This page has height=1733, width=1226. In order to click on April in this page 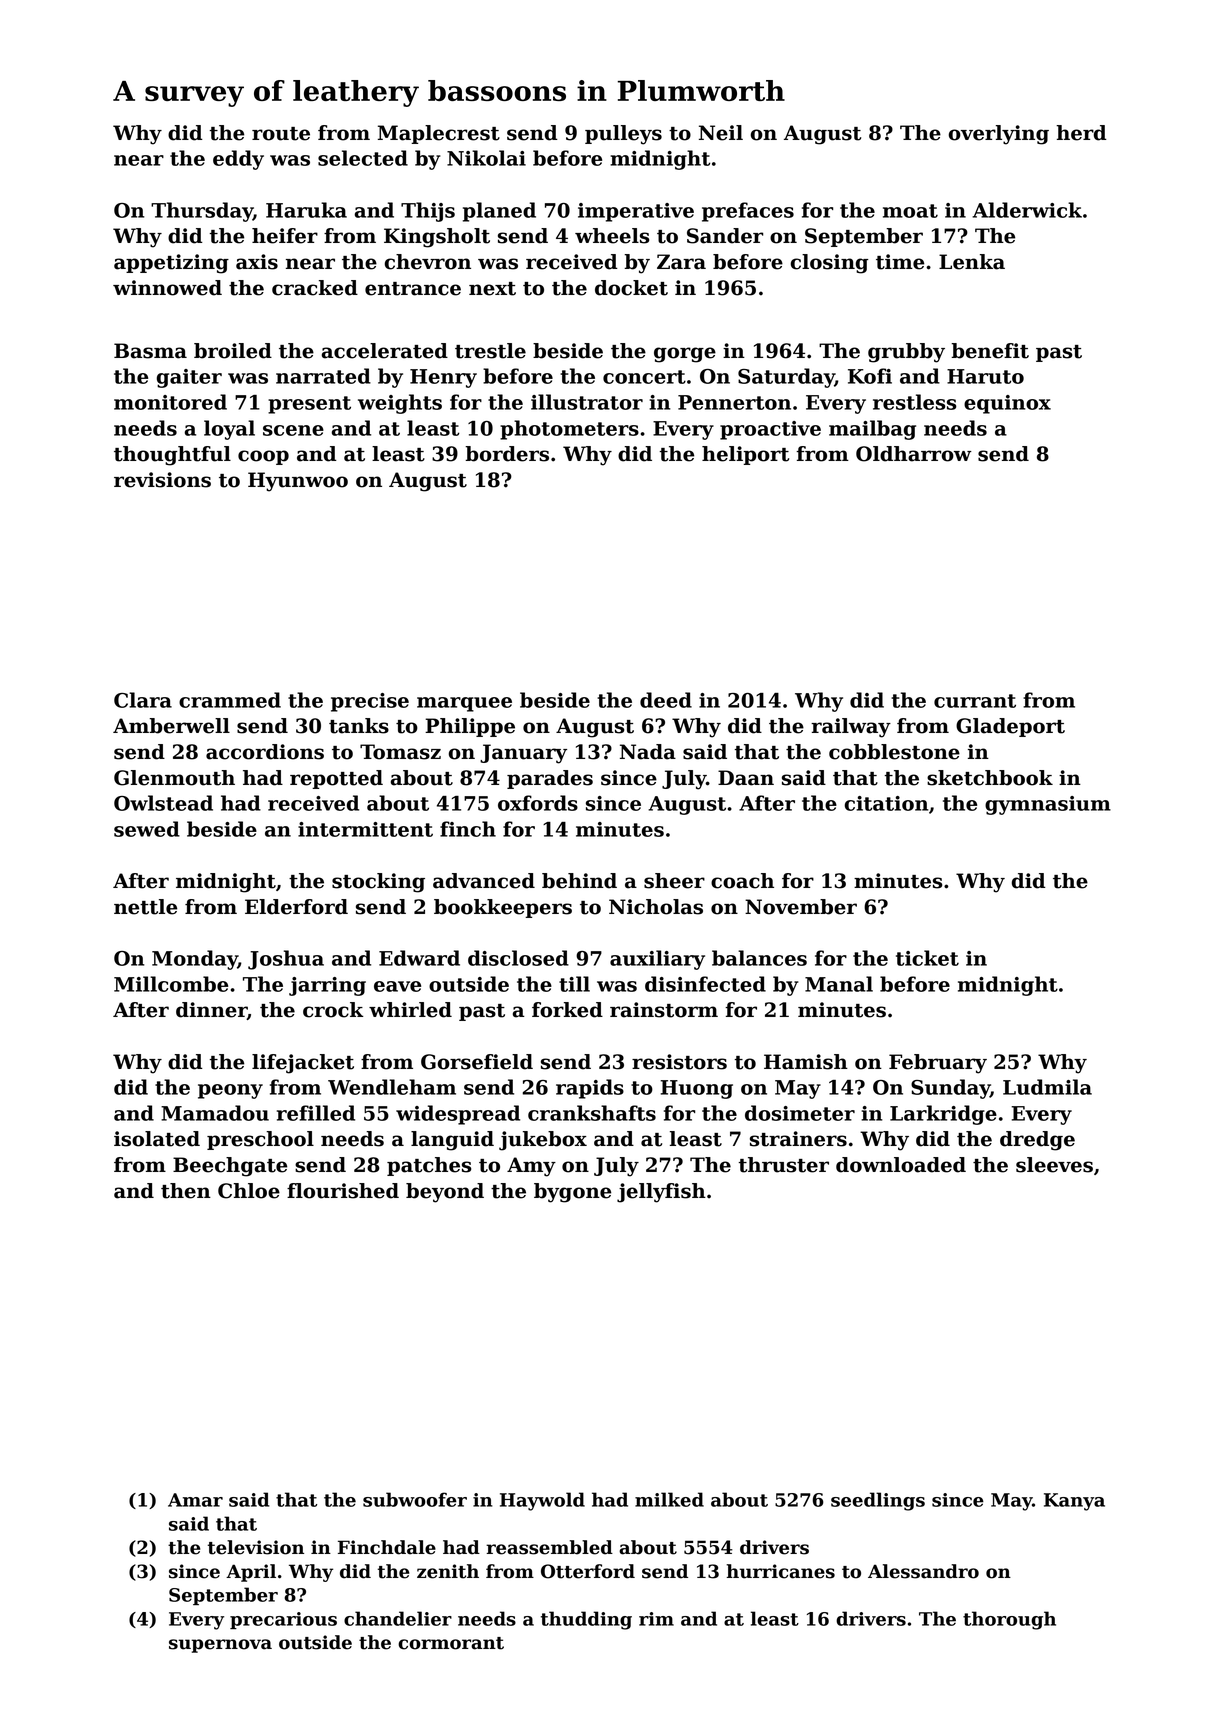, I will do `click(251, 1573)`.
